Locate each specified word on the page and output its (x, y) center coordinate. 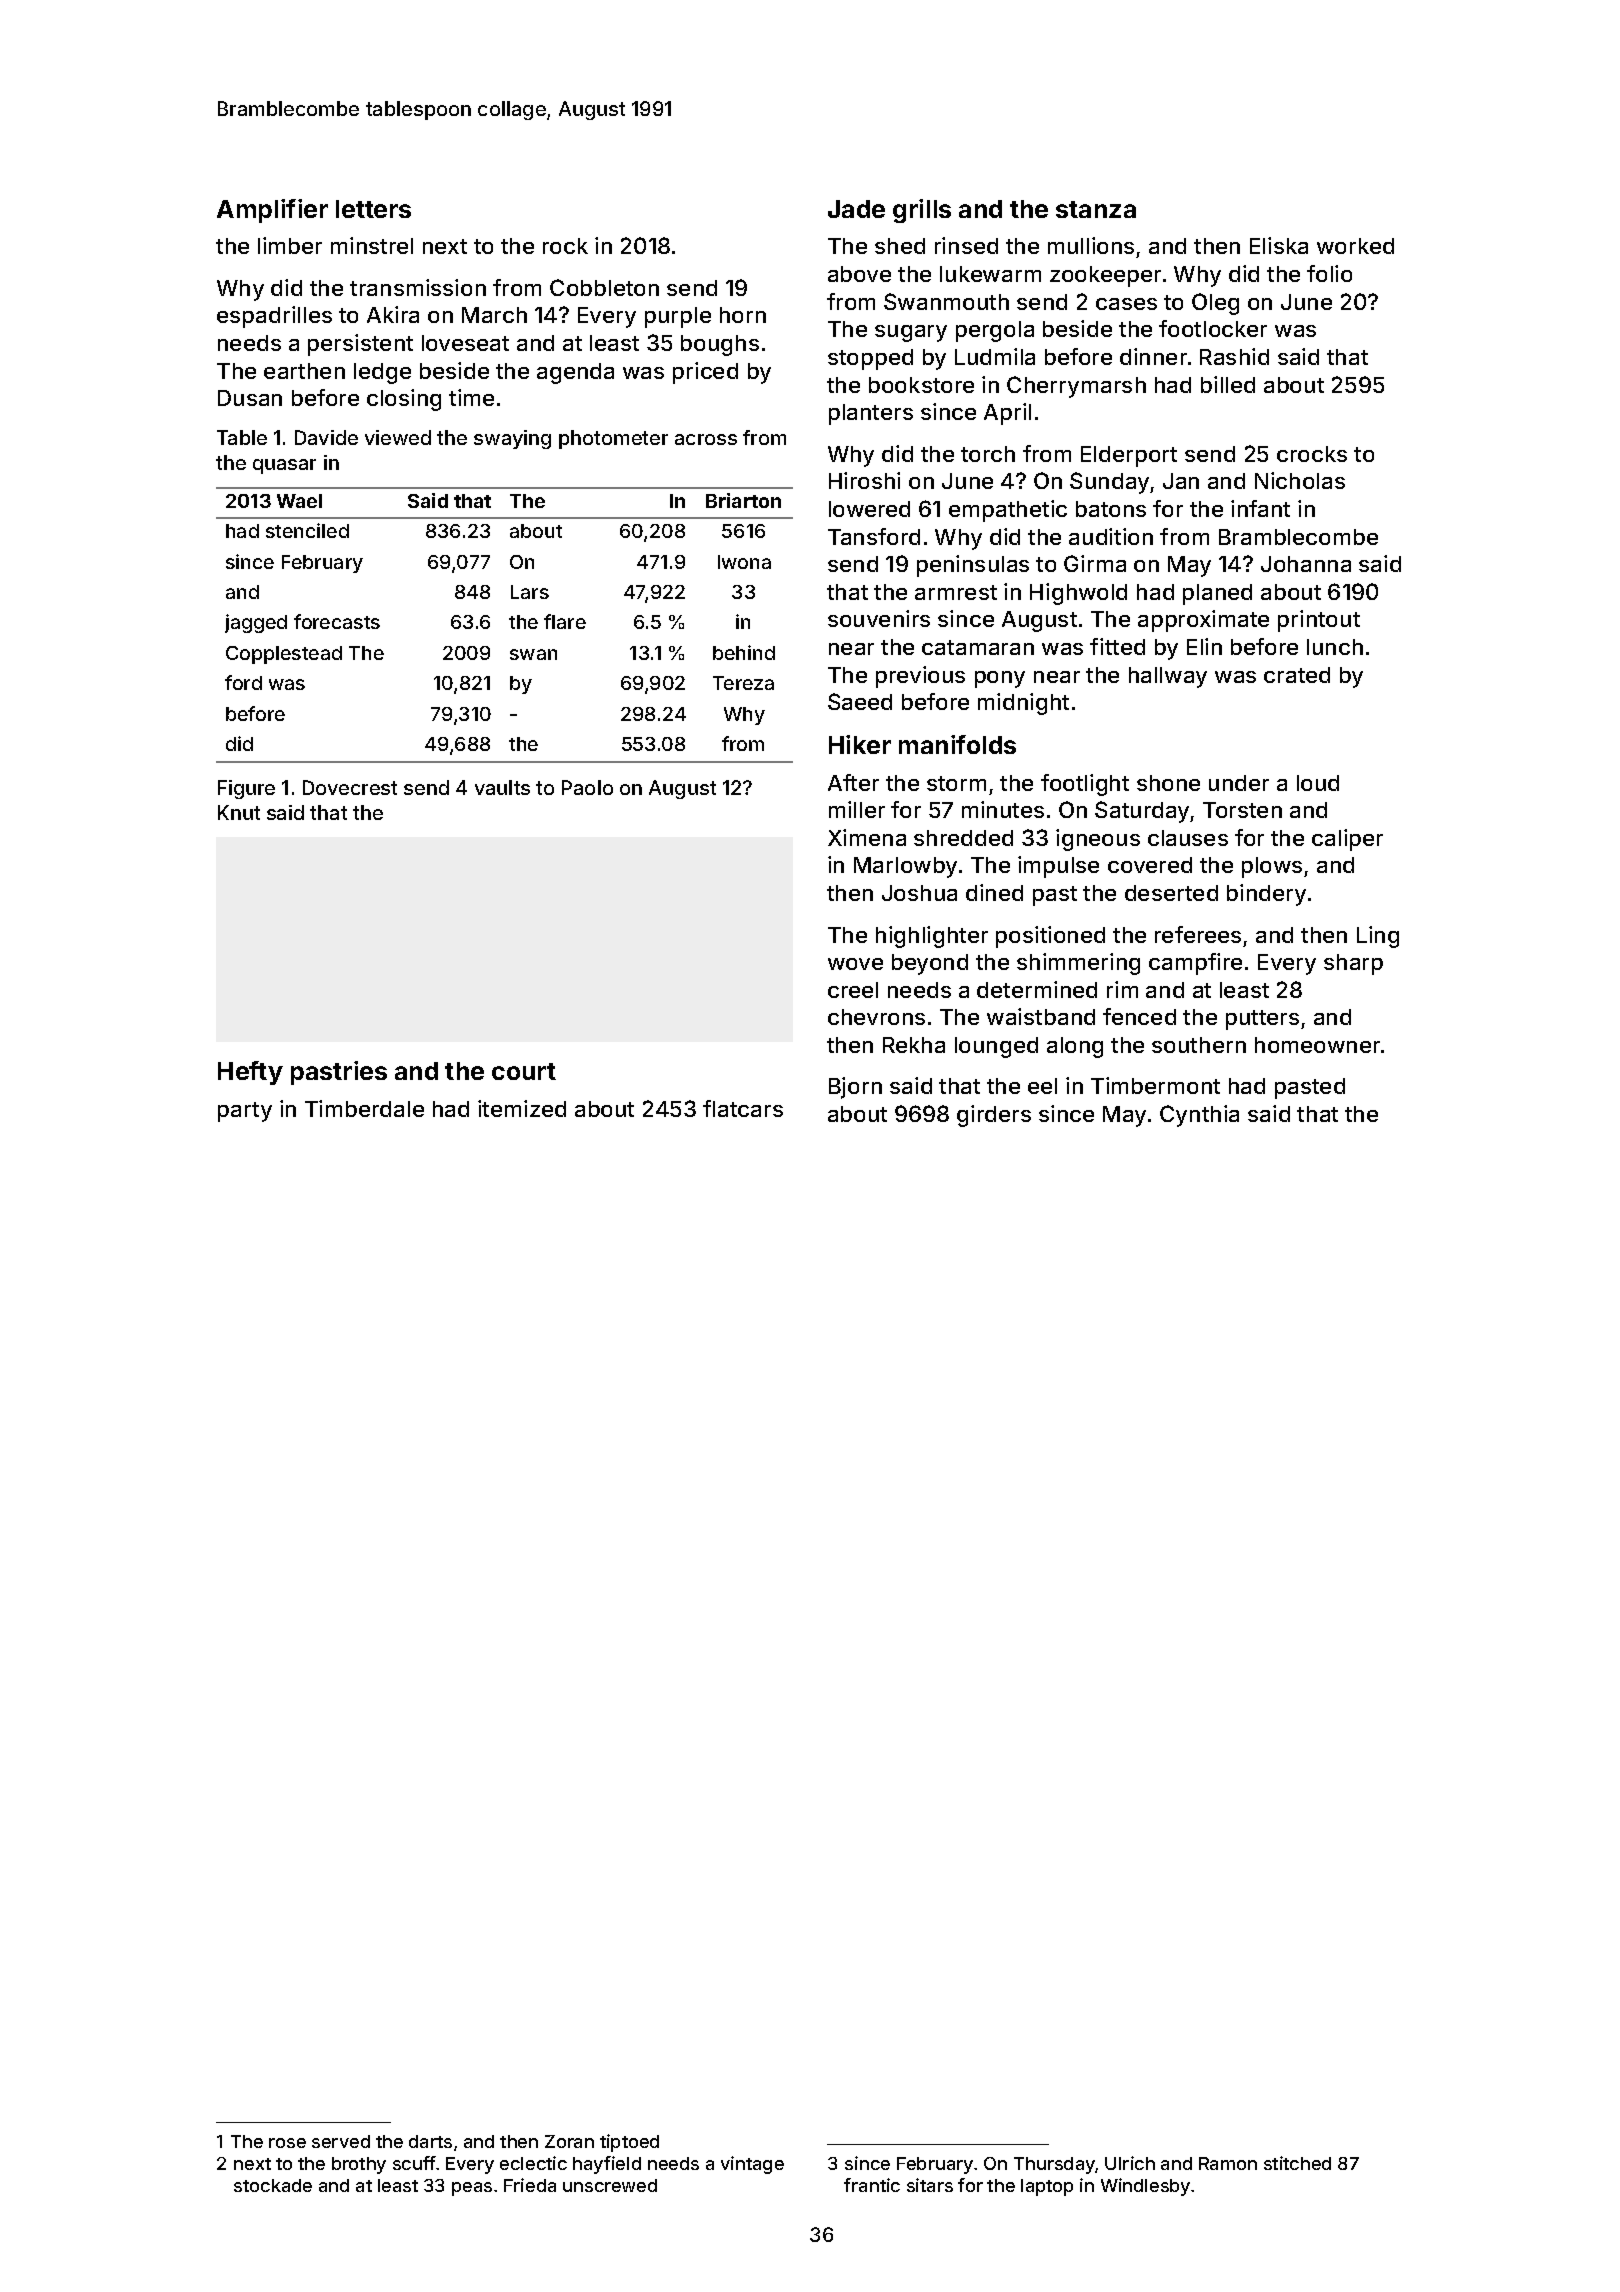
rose (287, 2143)
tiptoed (629, 2143)
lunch (1335, 647)
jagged (256, 623)
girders (994, 1116)
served (341, 2141)
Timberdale (364, 1108)
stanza (1096, 209)
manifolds (957, 744)
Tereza (743, 683)
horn (743, 315)
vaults (502, 787)
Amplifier (272, 211)
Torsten (1242, 810)
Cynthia (1199, 1116)
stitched (1297, 2163)
